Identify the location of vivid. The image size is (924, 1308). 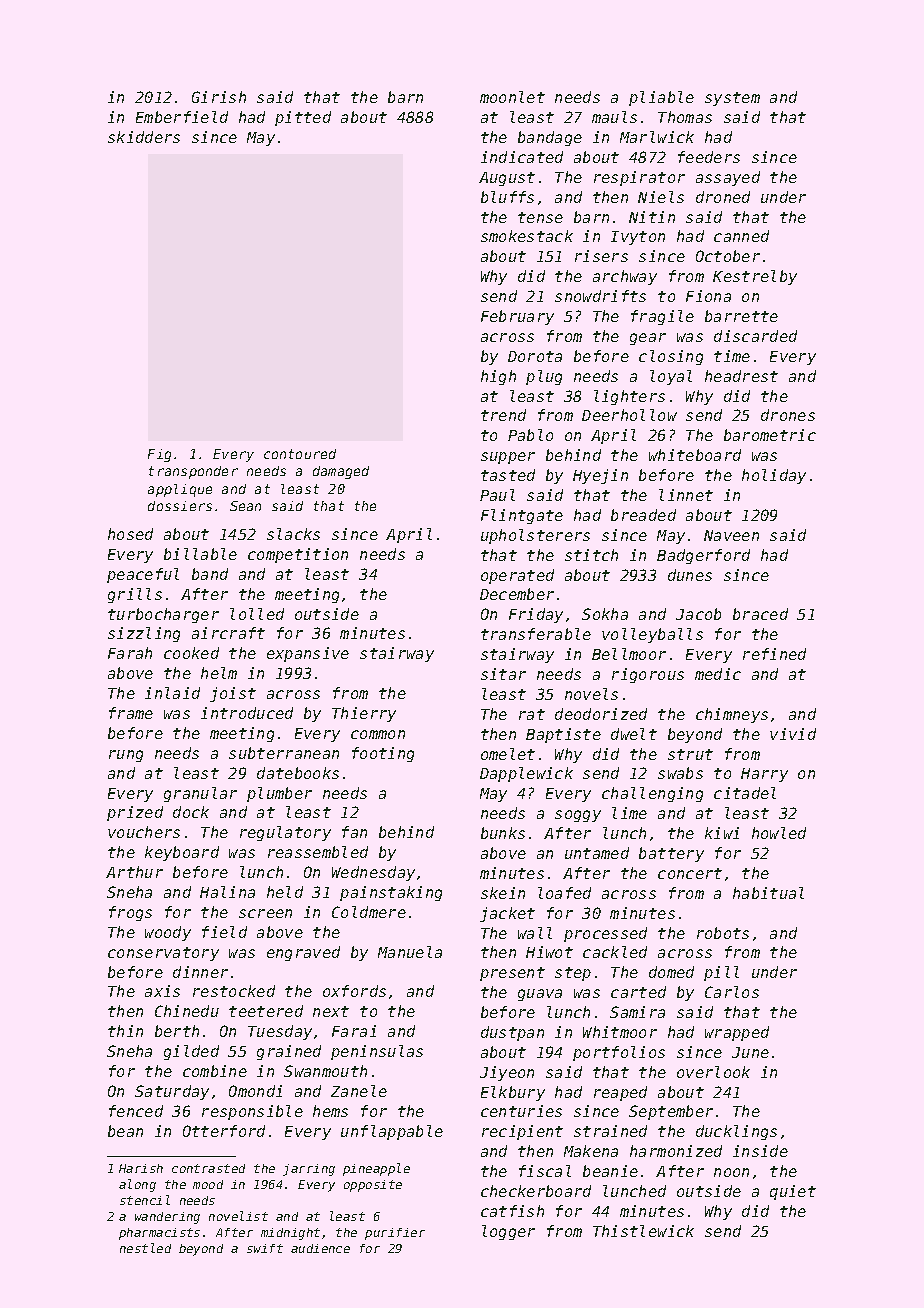
(793, 734).
